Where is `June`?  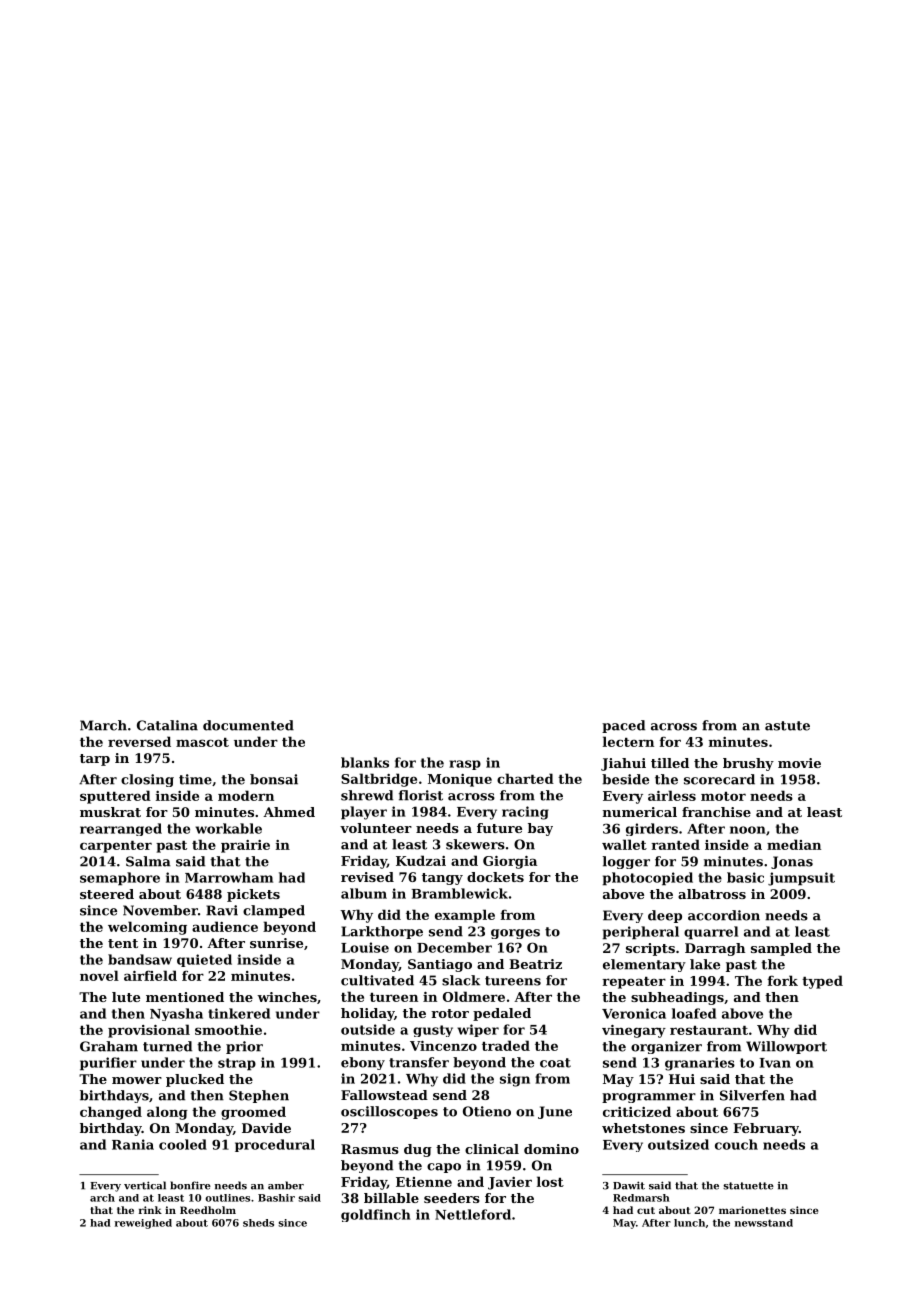
June is located at coordinates (555, 1112).
